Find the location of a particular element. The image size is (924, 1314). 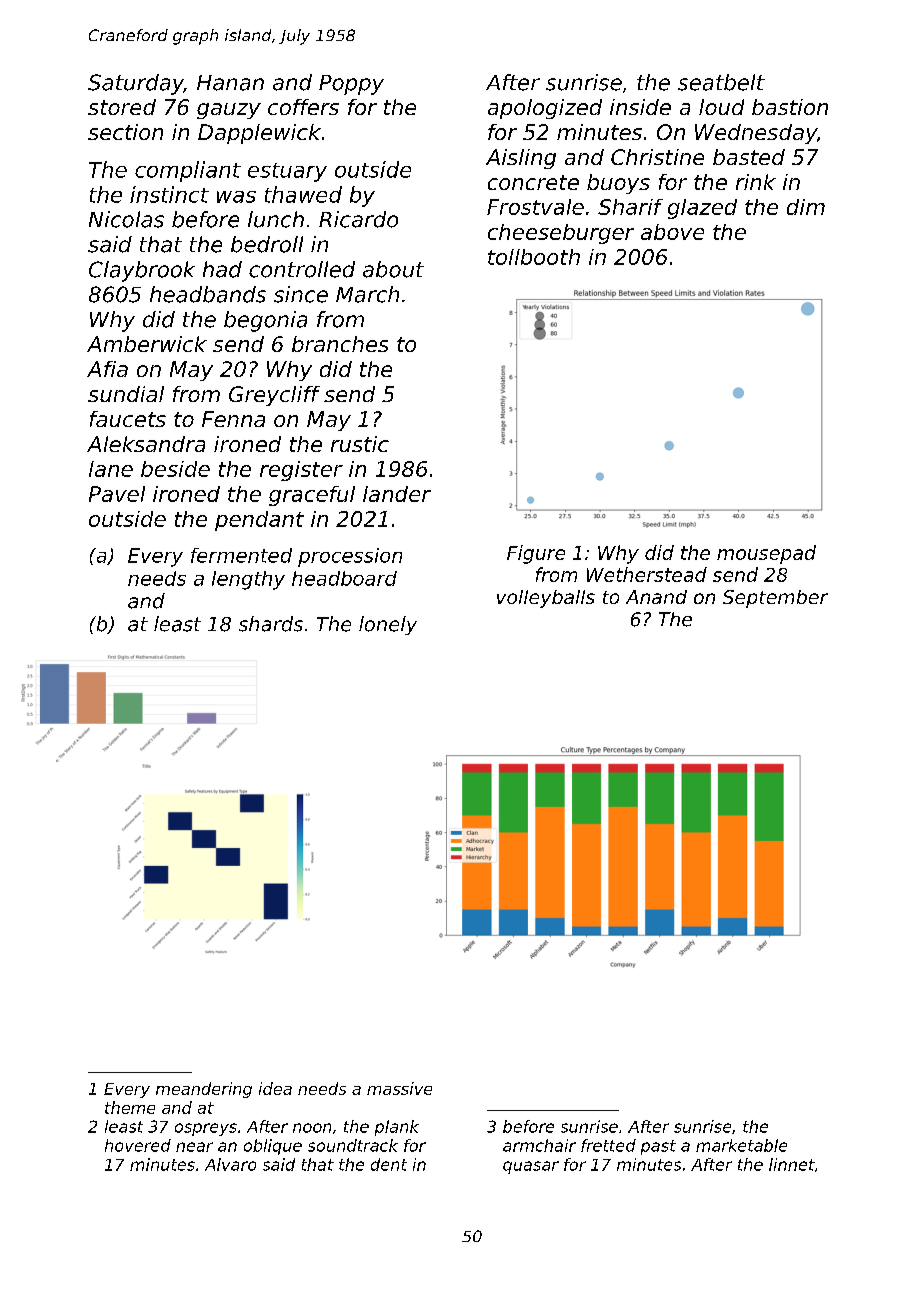

massive is located at coordinates (399, 1088).
